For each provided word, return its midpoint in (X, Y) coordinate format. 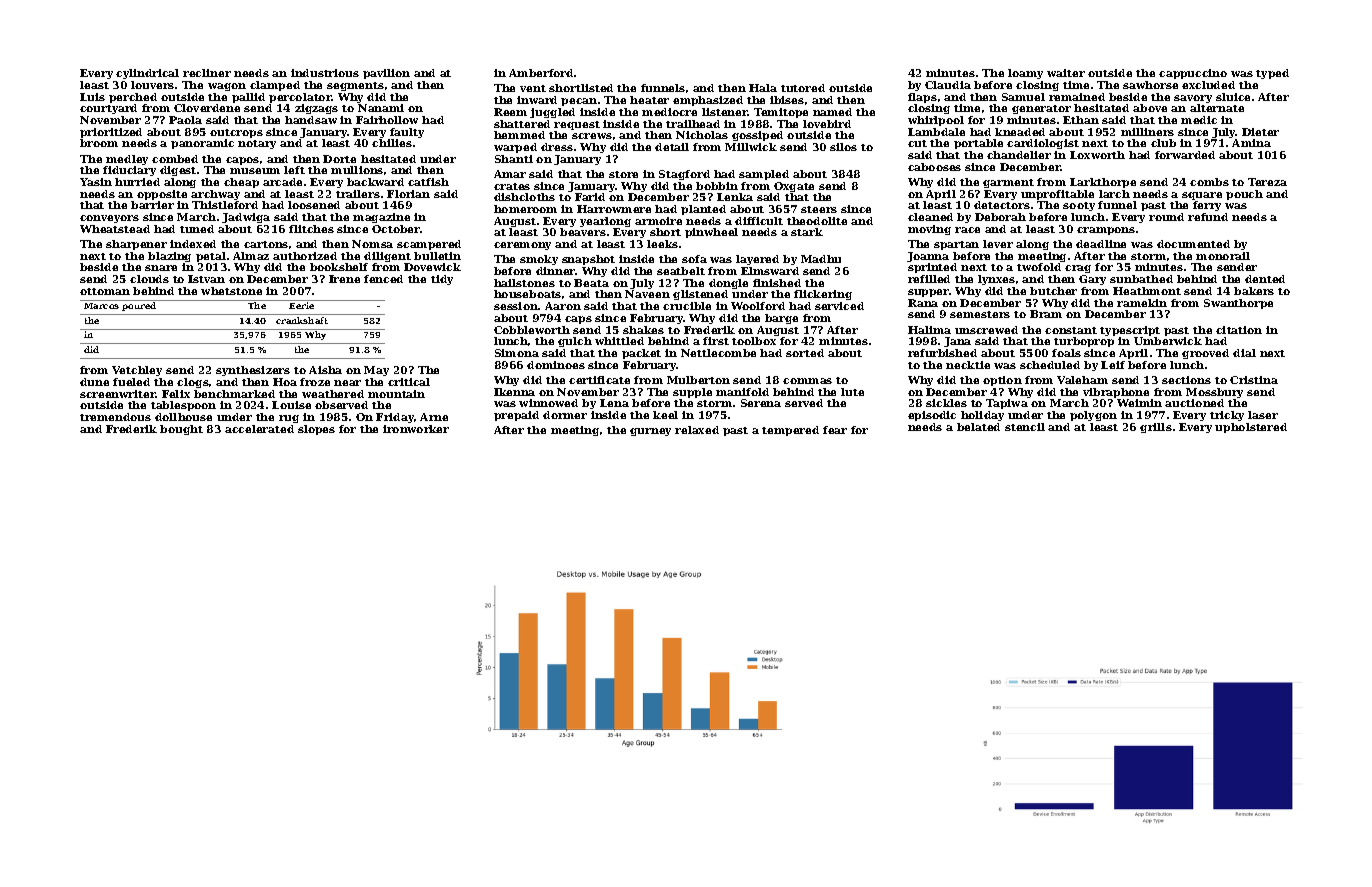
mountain (396, 394)
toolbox (754, 341)
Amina (1251, 143)
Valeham (1082, 380)
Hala (763, 88)
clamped (275, 86)
